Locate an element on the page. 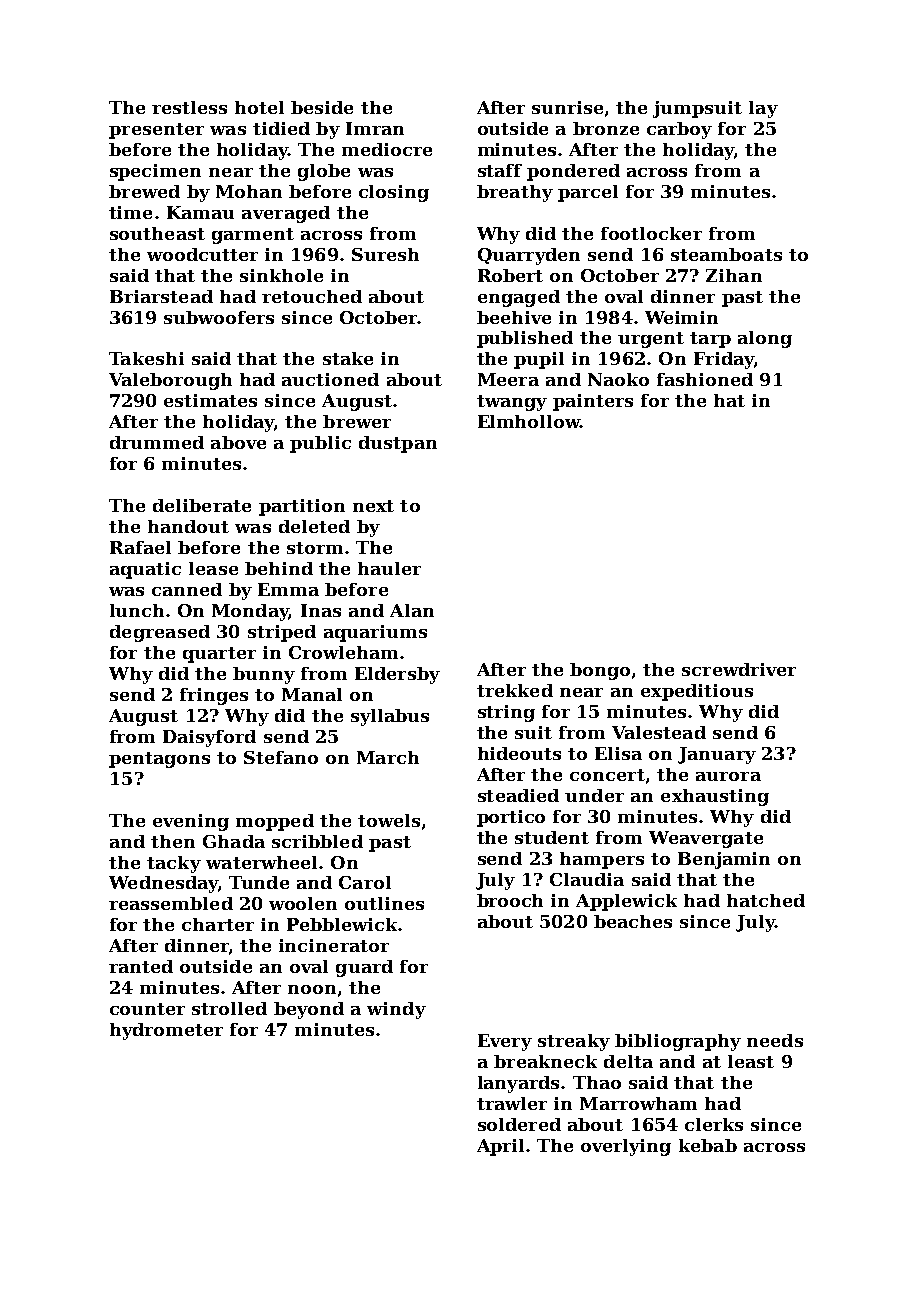  kebab is located at coordinates (708, 1145).
